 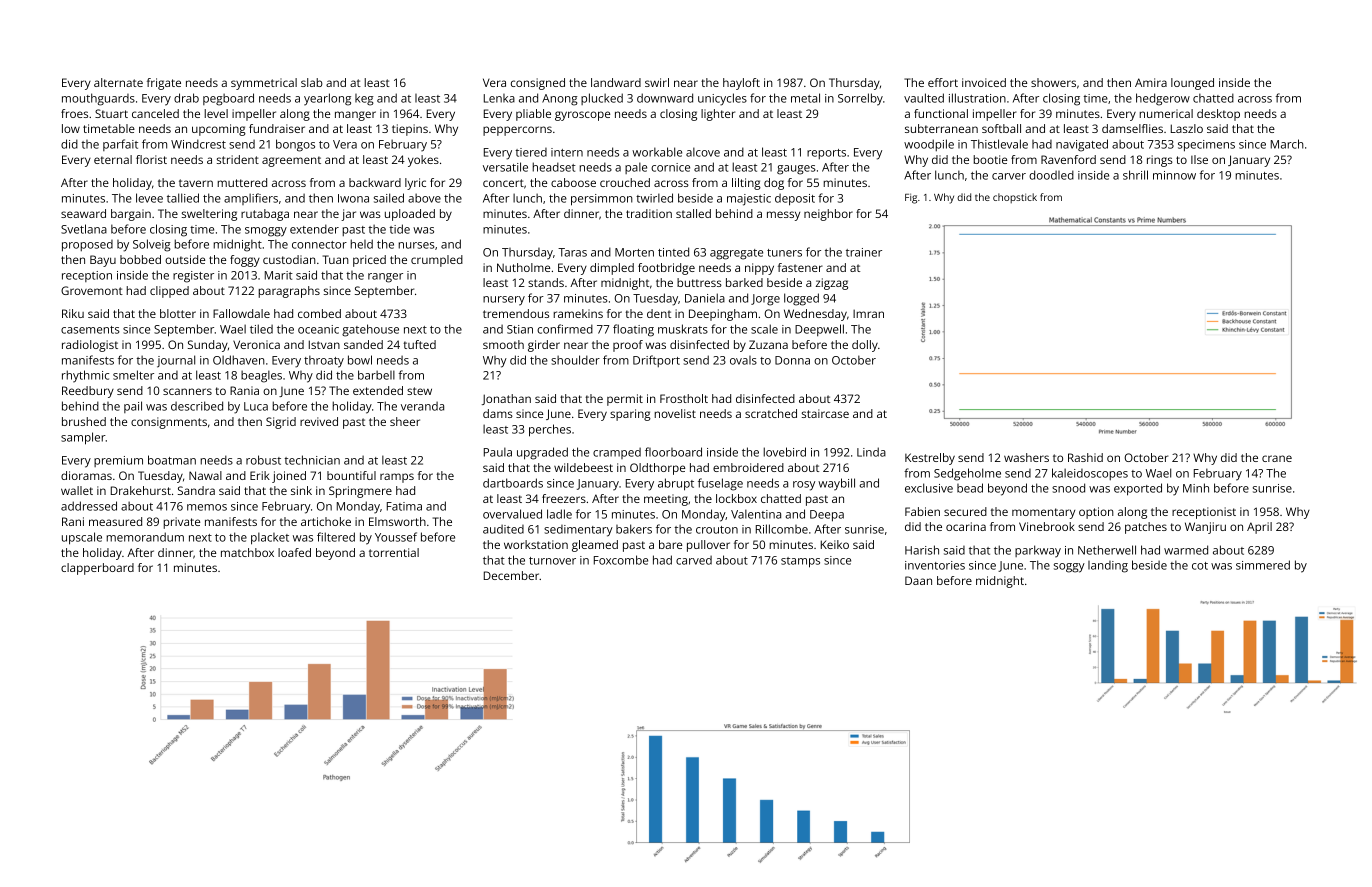 I want to click on clapperboard, so click(x=97, y=569).
